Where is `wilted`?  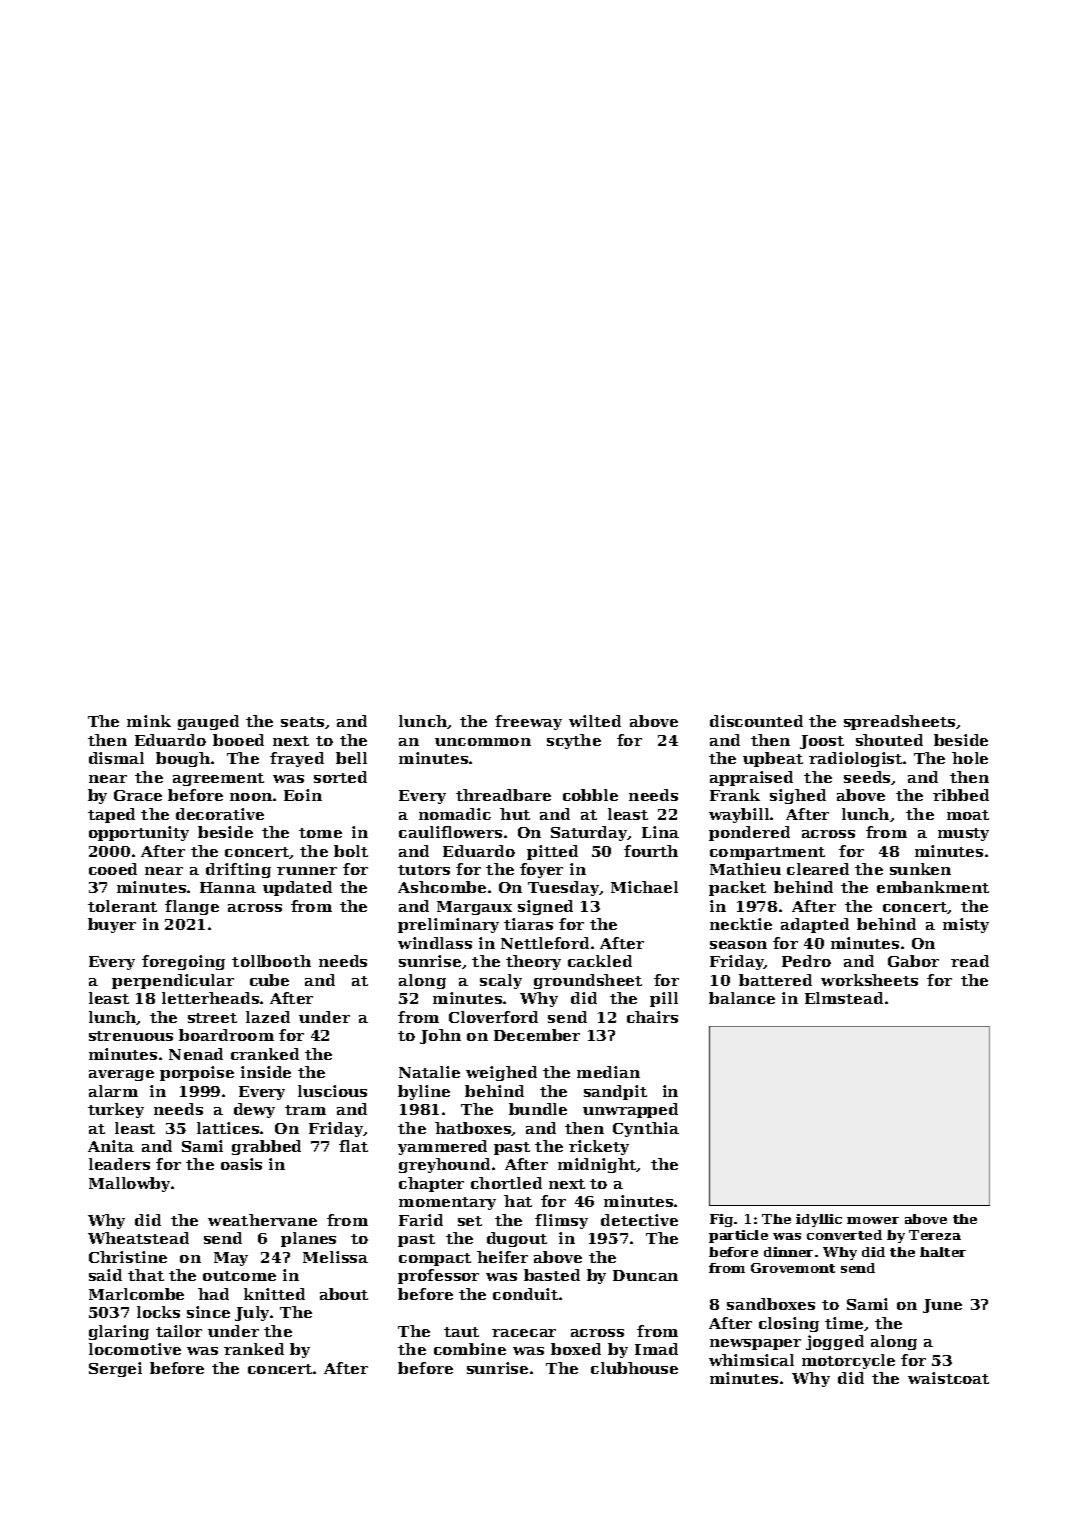
wilted is located at coordinates (595, 721).
